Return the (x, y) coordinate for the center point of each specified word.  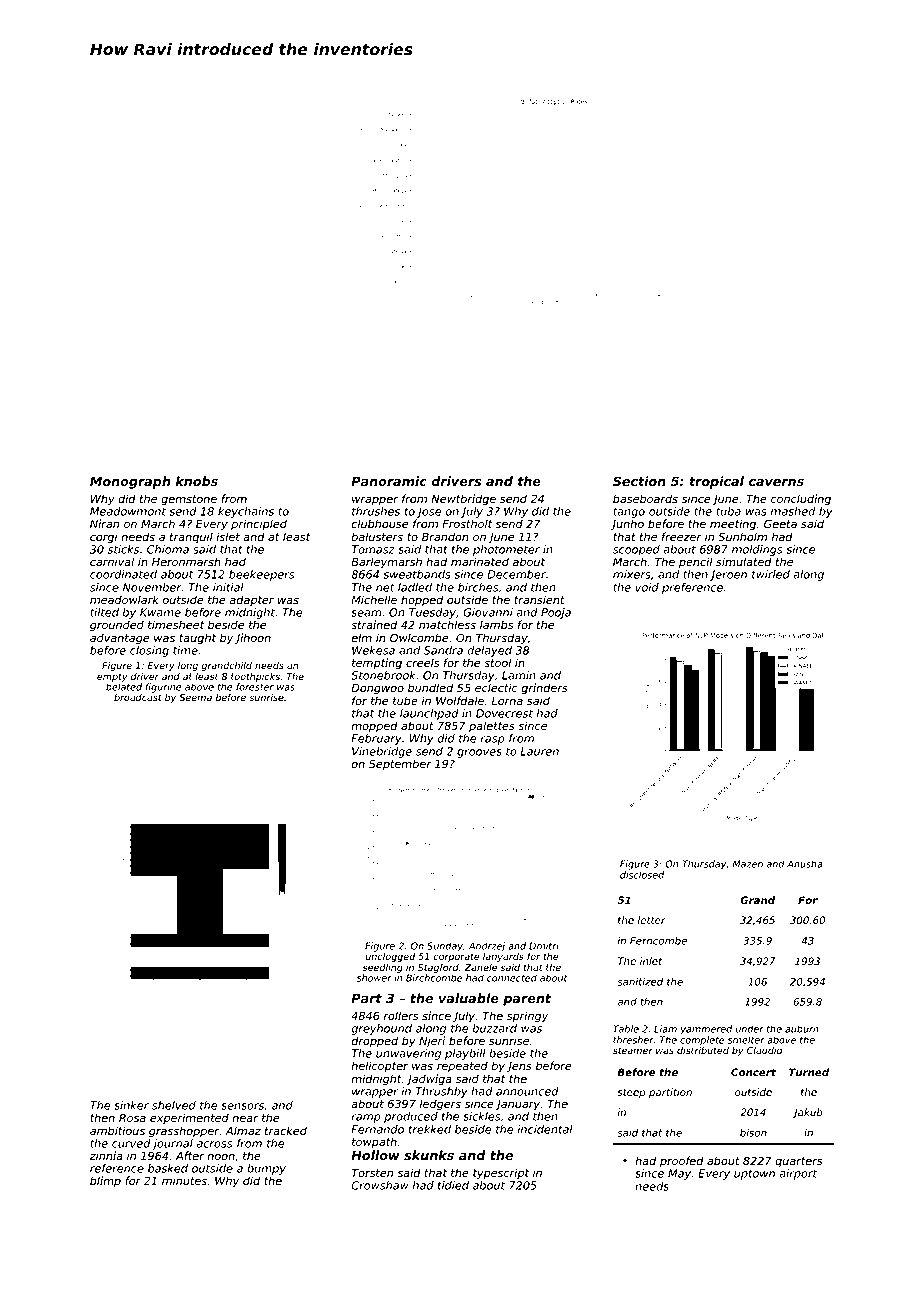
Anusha (805, 864)
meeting (733, 525)
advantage (120, 639)
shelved (174, 1105)
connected (512, 978)
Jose (429, 512)
